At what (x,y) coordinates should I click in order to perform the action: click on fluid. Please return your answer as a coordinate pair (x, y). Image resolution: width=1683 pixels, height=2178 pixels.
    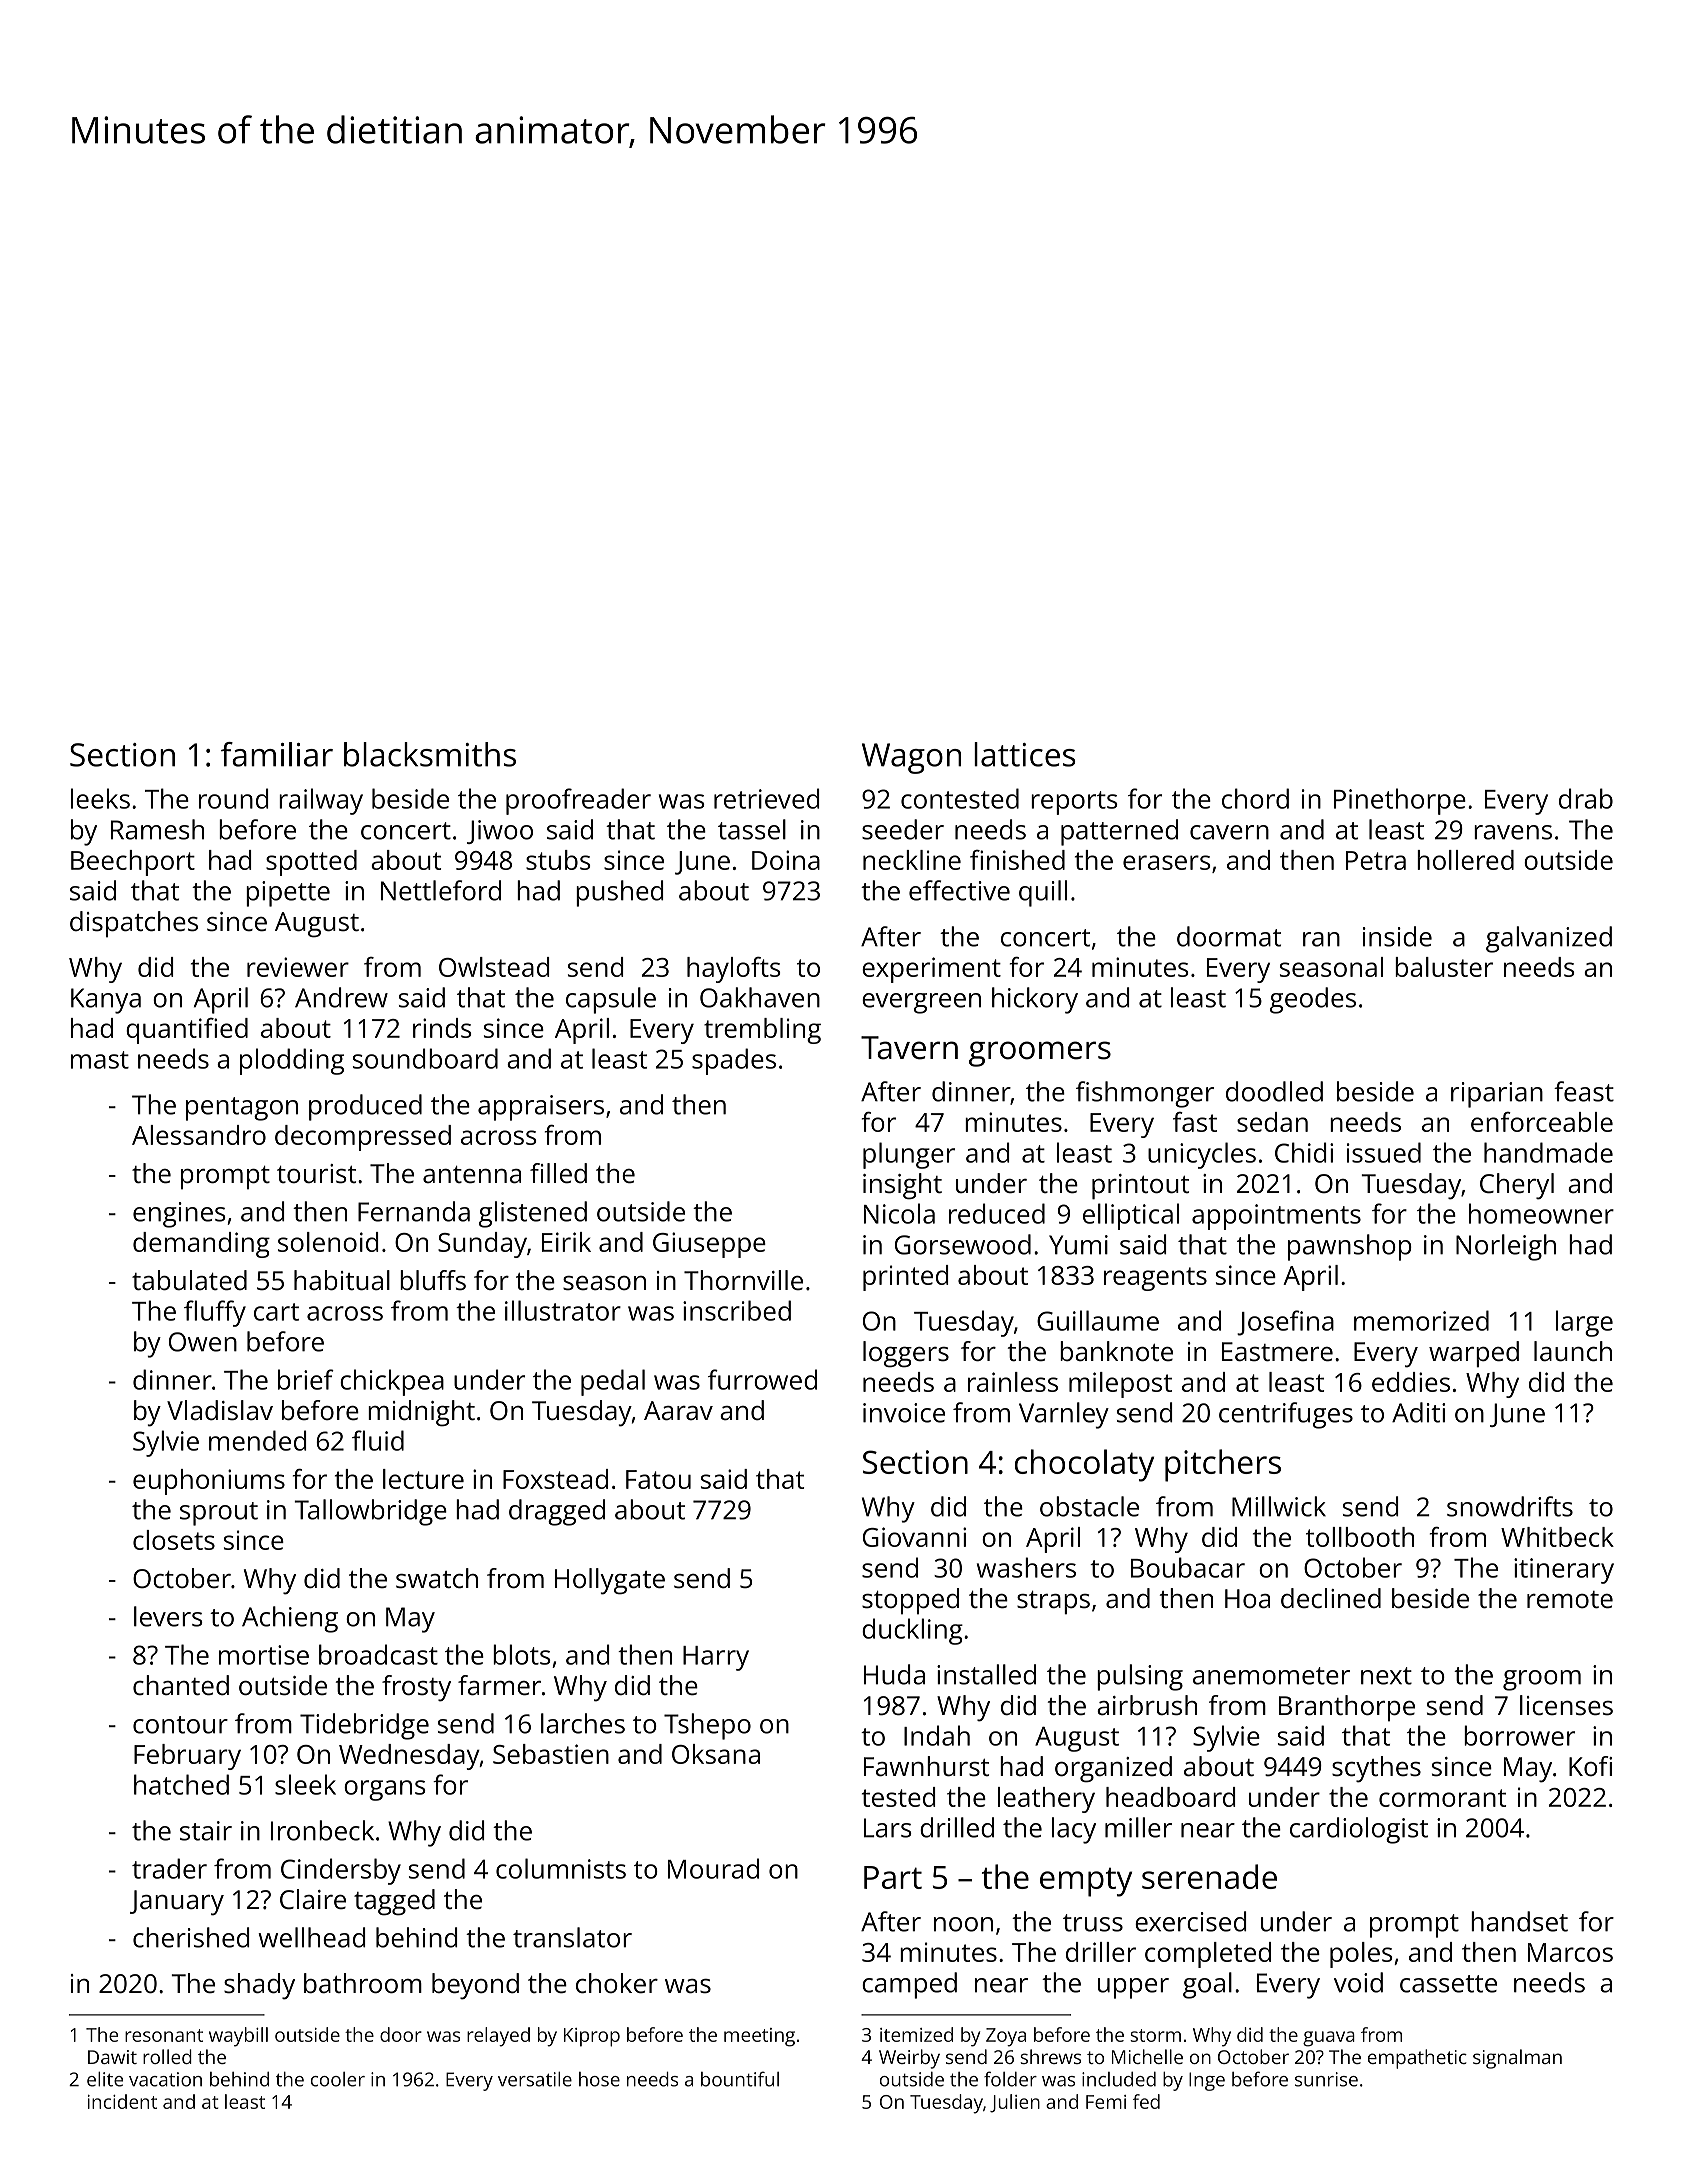
    Looking at the image, I should click on (378, 1440).
